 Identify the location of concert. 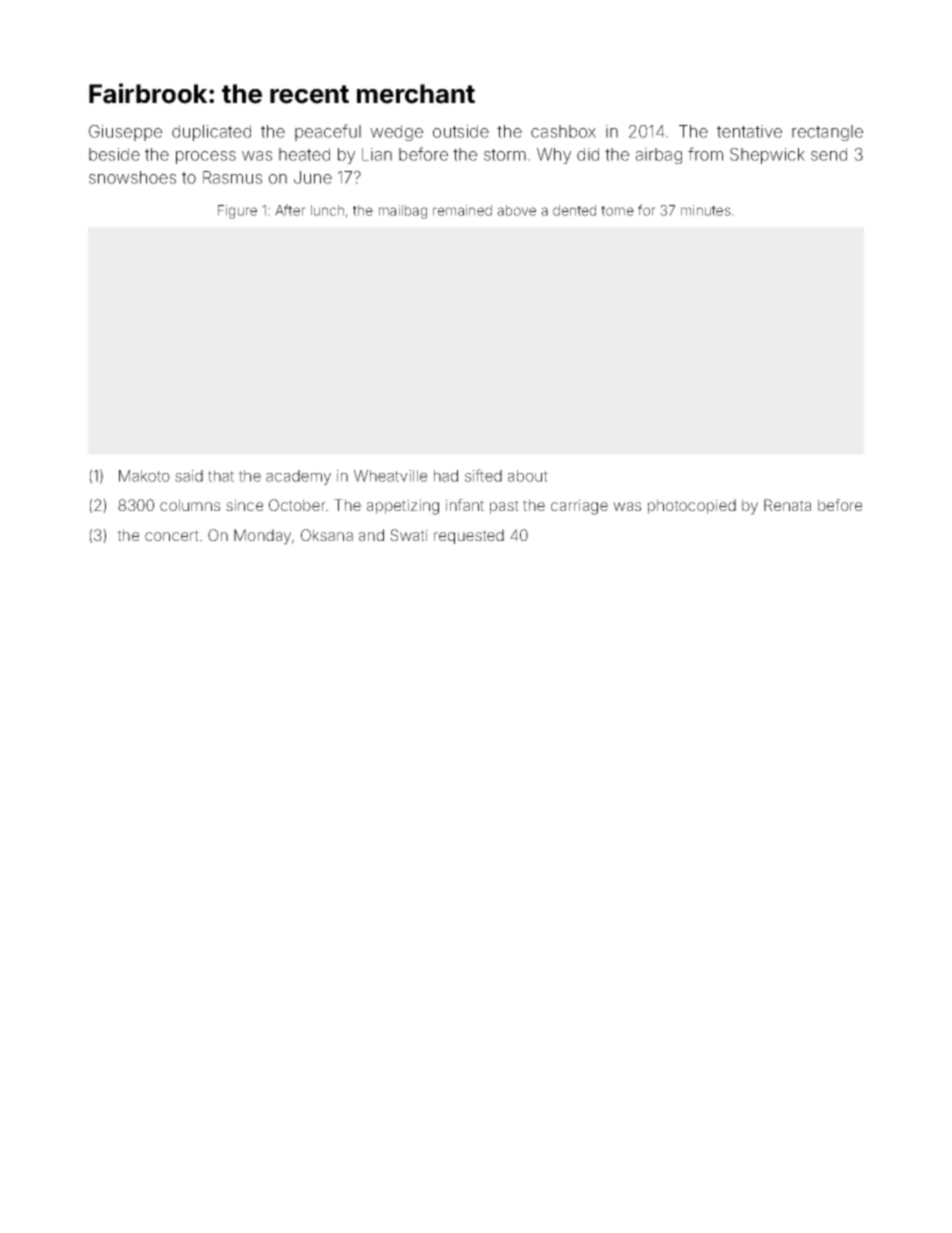
(172, 535).
